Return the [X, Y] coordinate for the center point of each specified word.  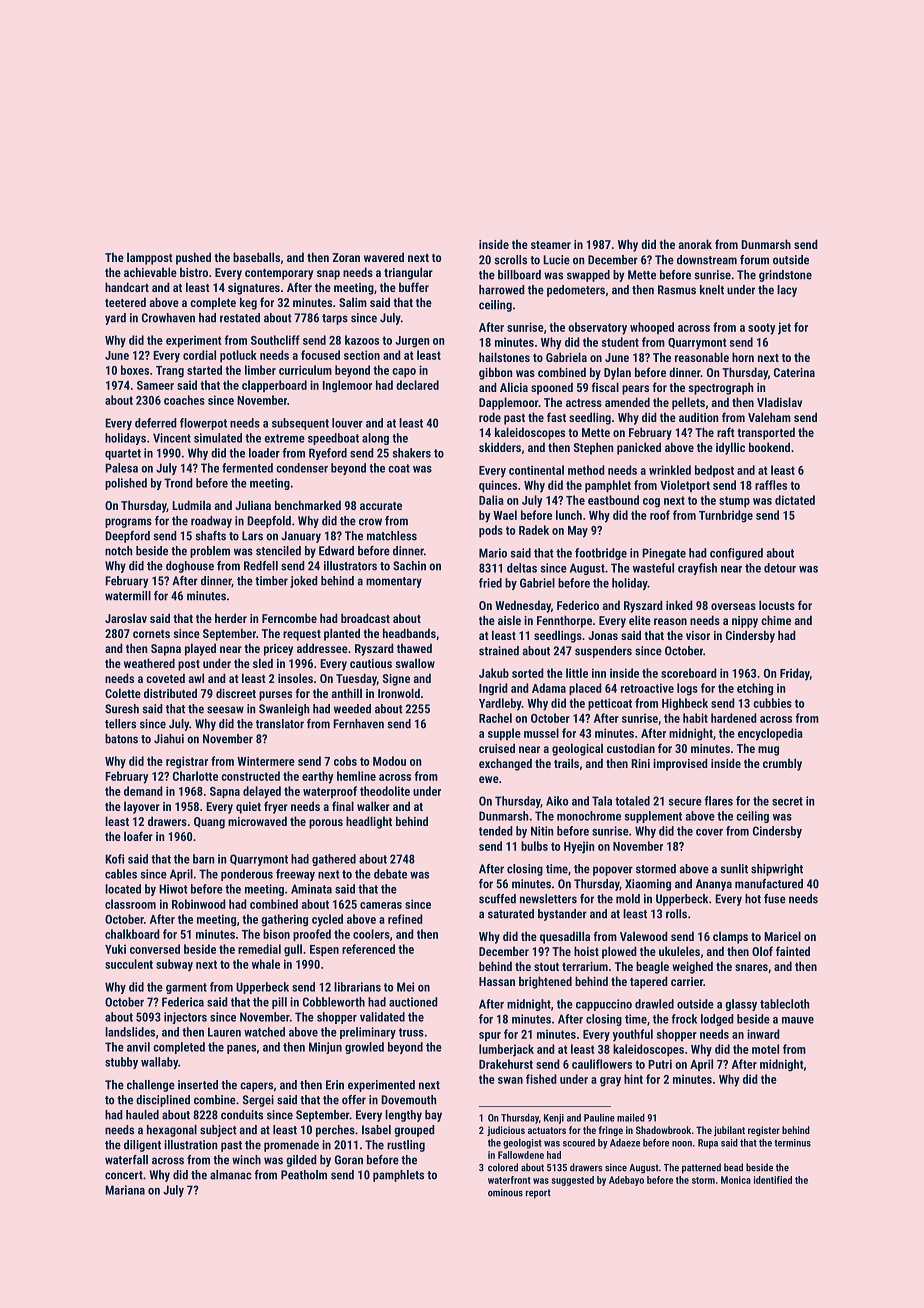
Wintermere [266, 761]
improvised [680, 764]
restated [240, 318]
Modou [389, 761]
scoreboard [689, 673]
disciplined [163, 1101]
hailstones [504, 357]
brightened [545, 982]
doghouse [190, 567]
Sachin [409, 566]
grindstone [785, 276]
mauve [798, 1020]
